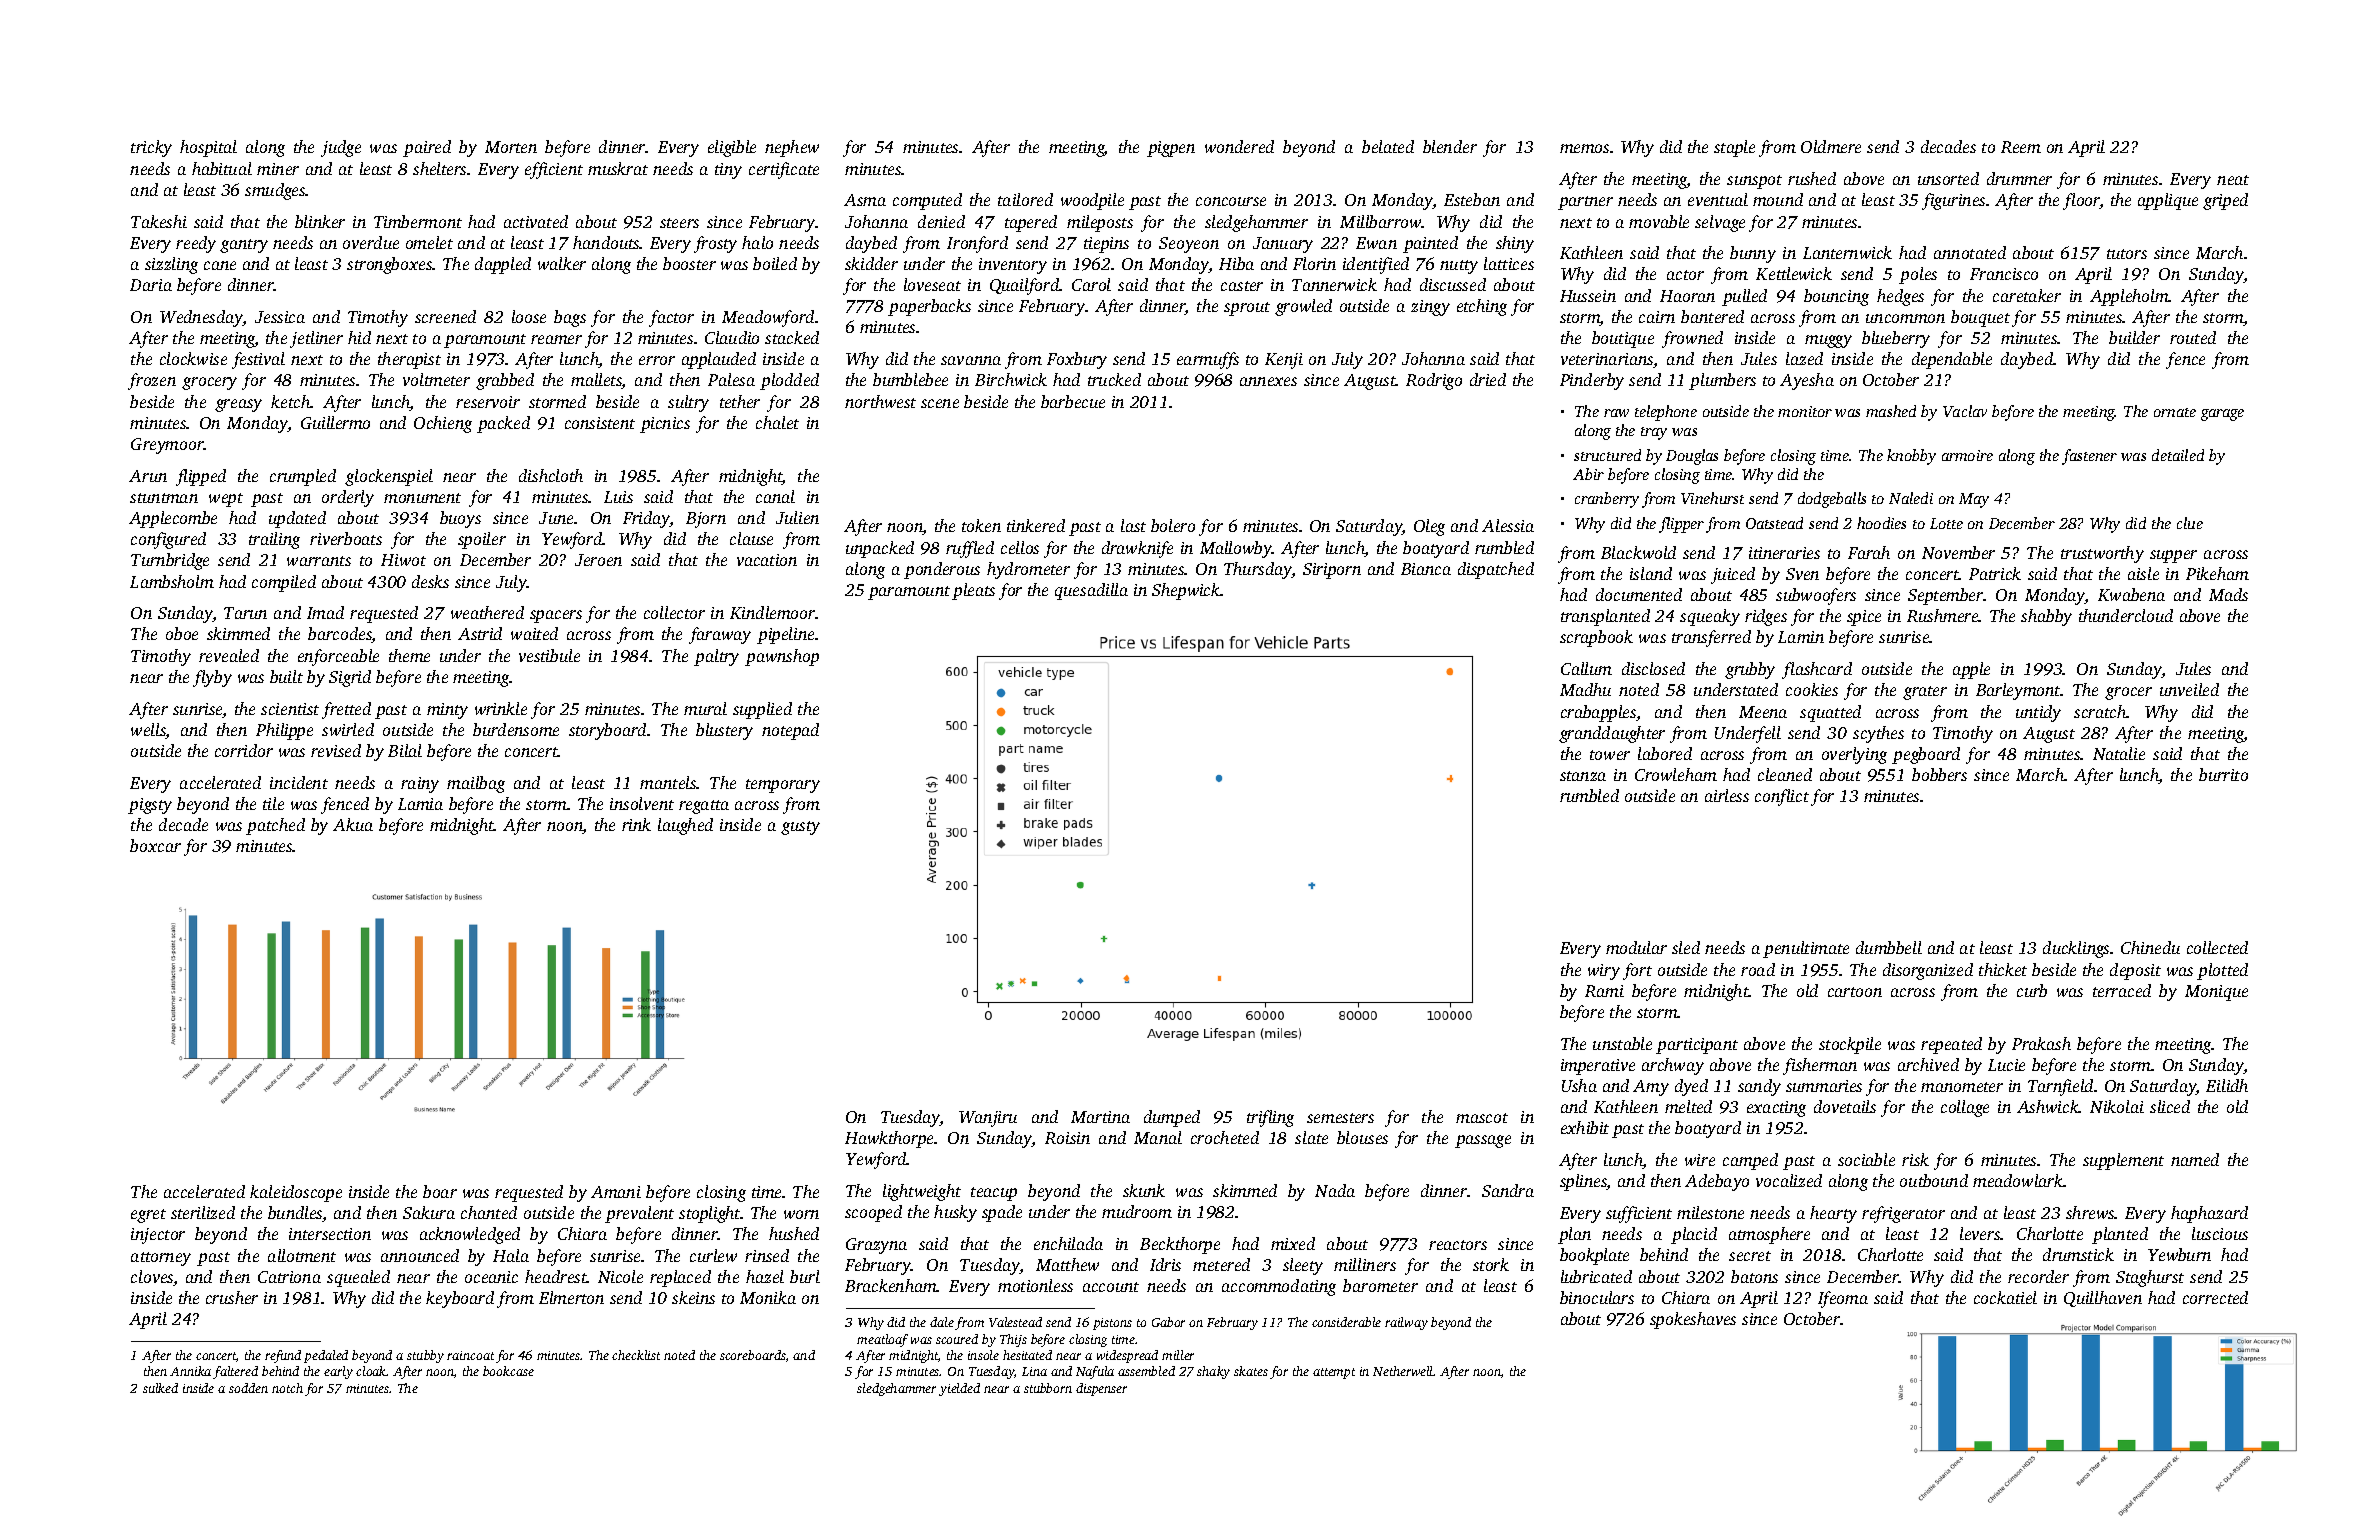  What do you see at coordinates (959, 1389) in the document?
I see `yielded` at bounding box center [959, 1389].
